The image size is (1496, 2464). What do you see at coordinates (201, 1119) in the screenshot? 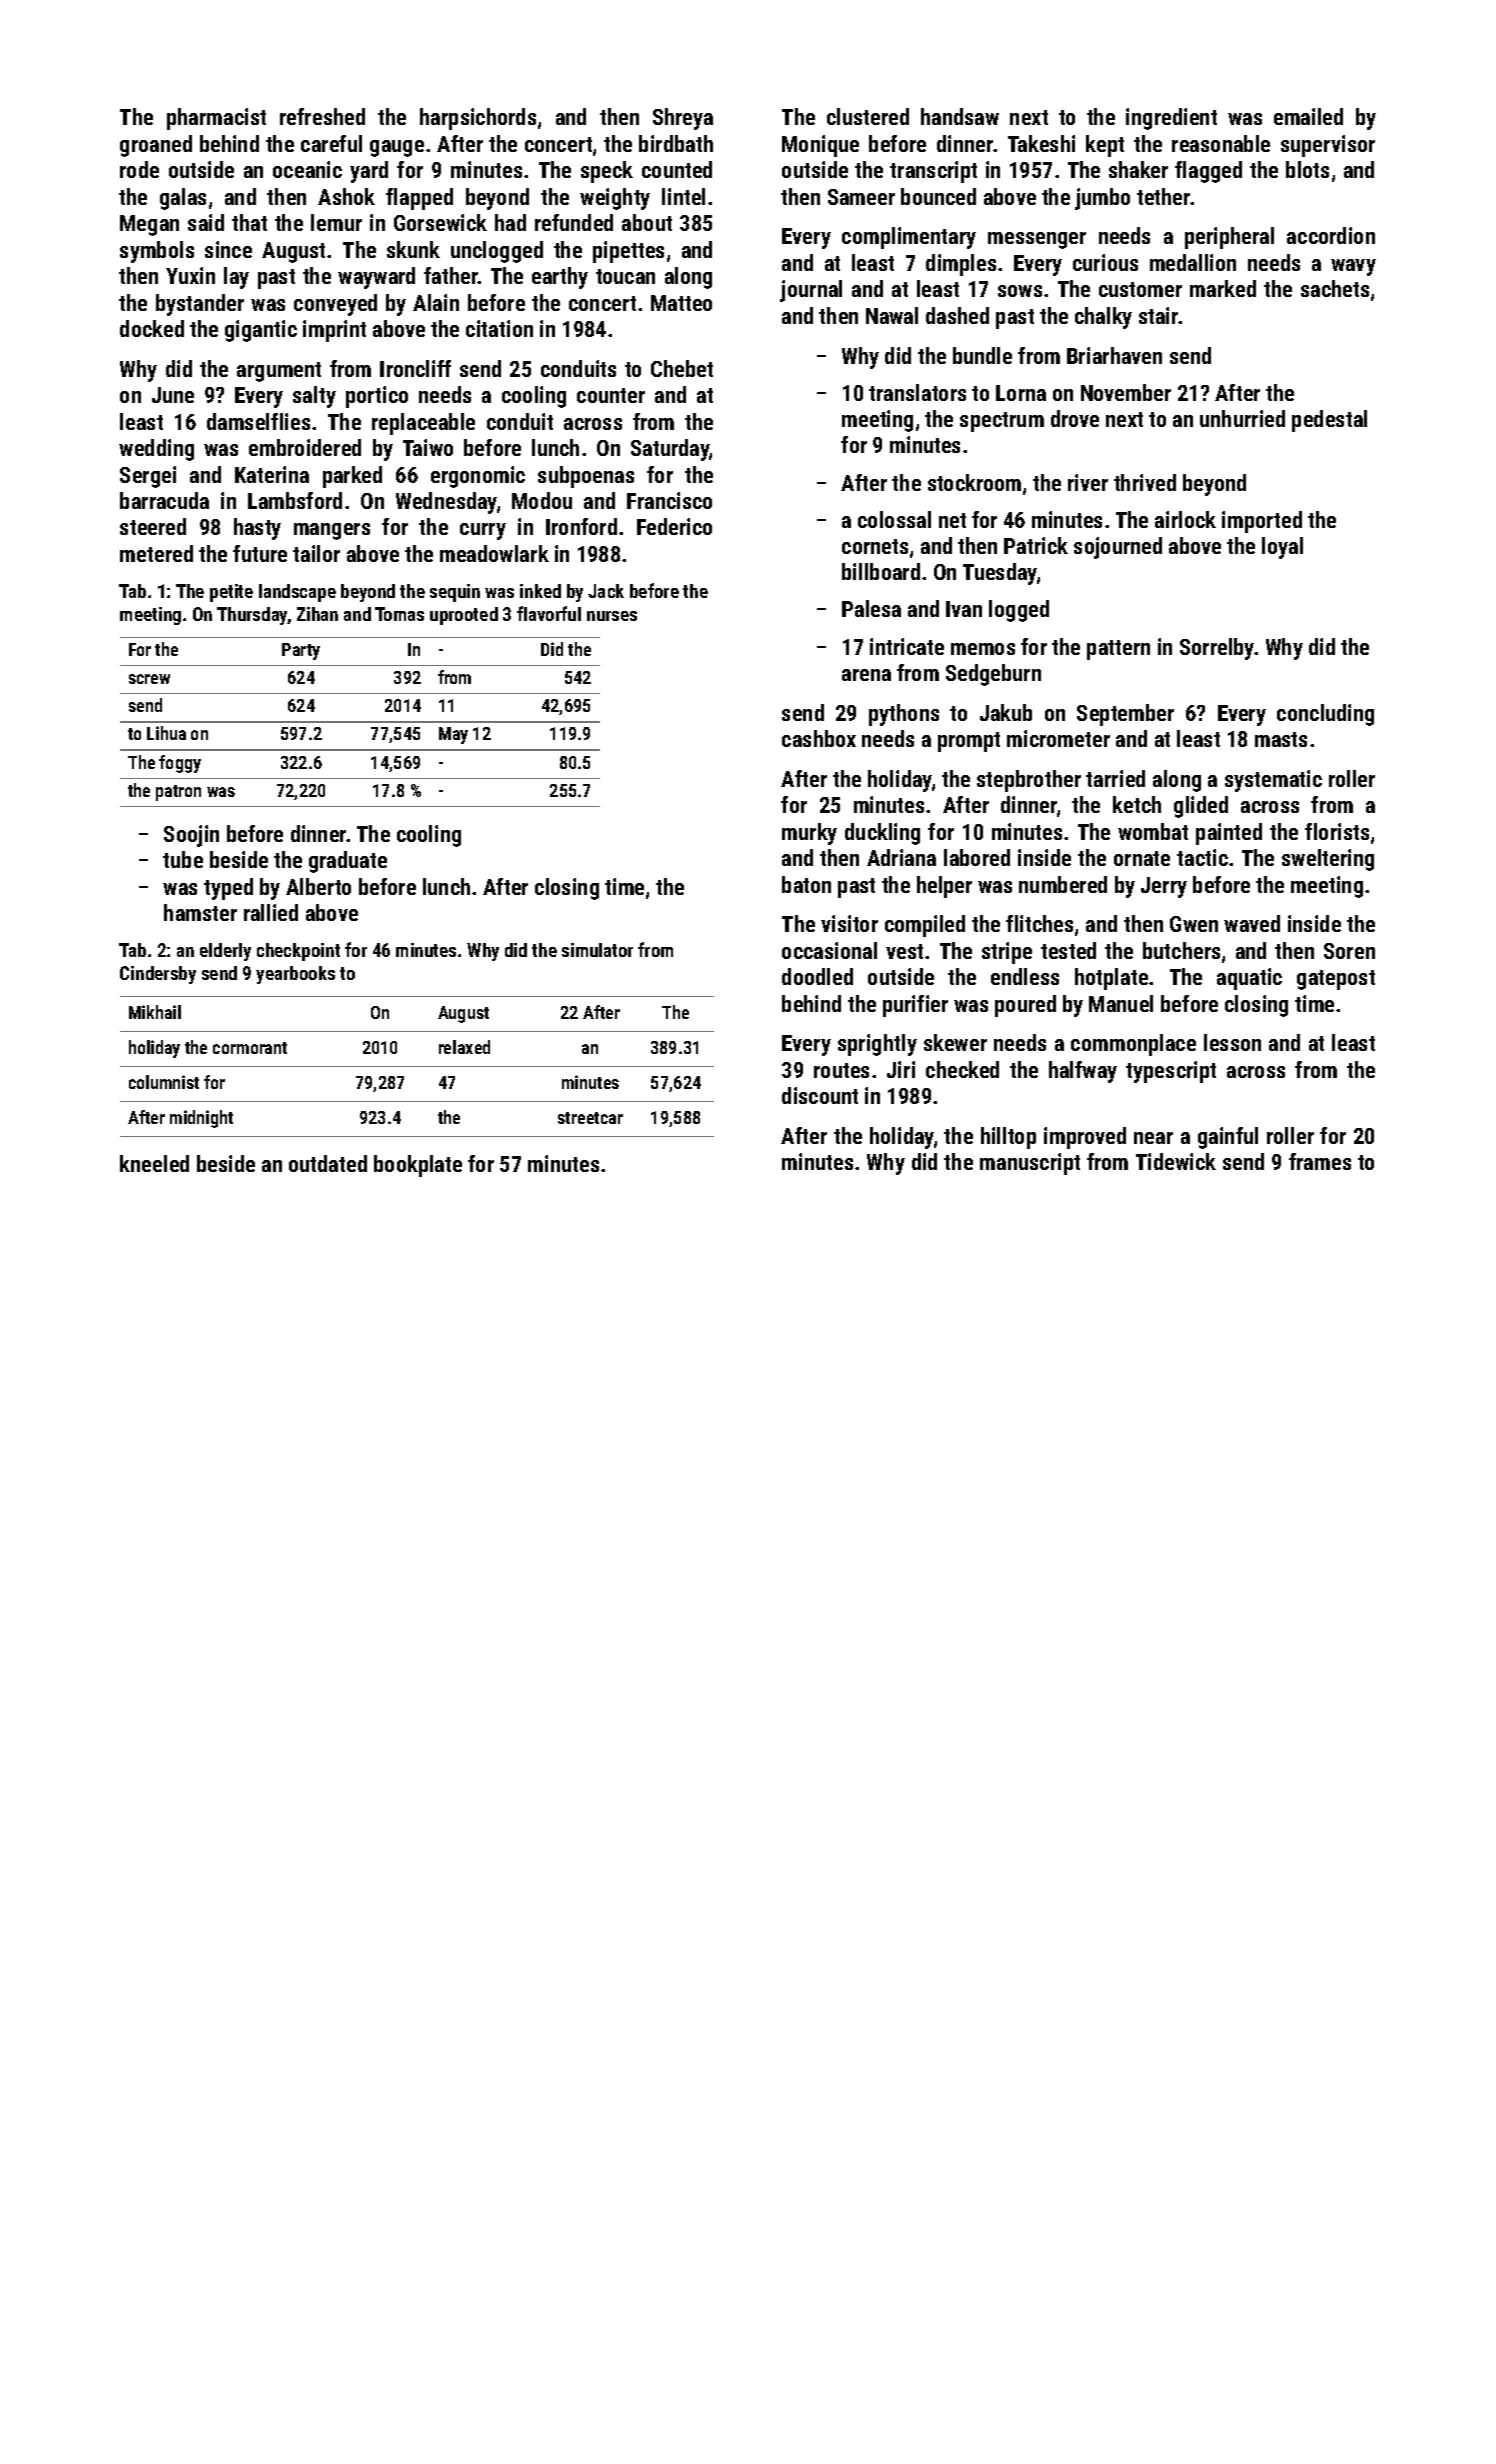
I see `midnight` at bounding box center [201, 1119].
